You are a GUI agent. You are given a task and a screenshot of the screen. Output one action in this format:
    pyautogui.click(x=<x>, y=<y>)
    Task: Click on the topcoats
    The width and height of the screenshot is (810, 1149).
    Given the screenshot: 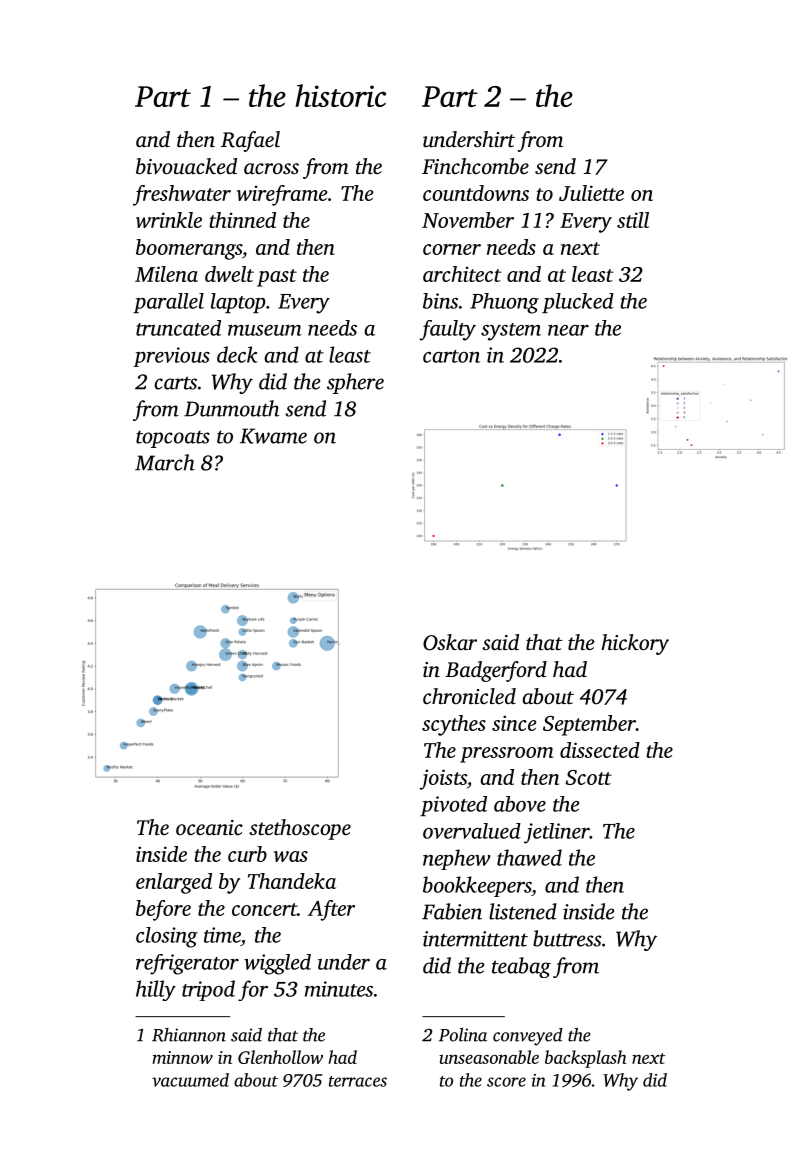 What is the action you would take?
    pyautogui.click(x=173, y=439)
